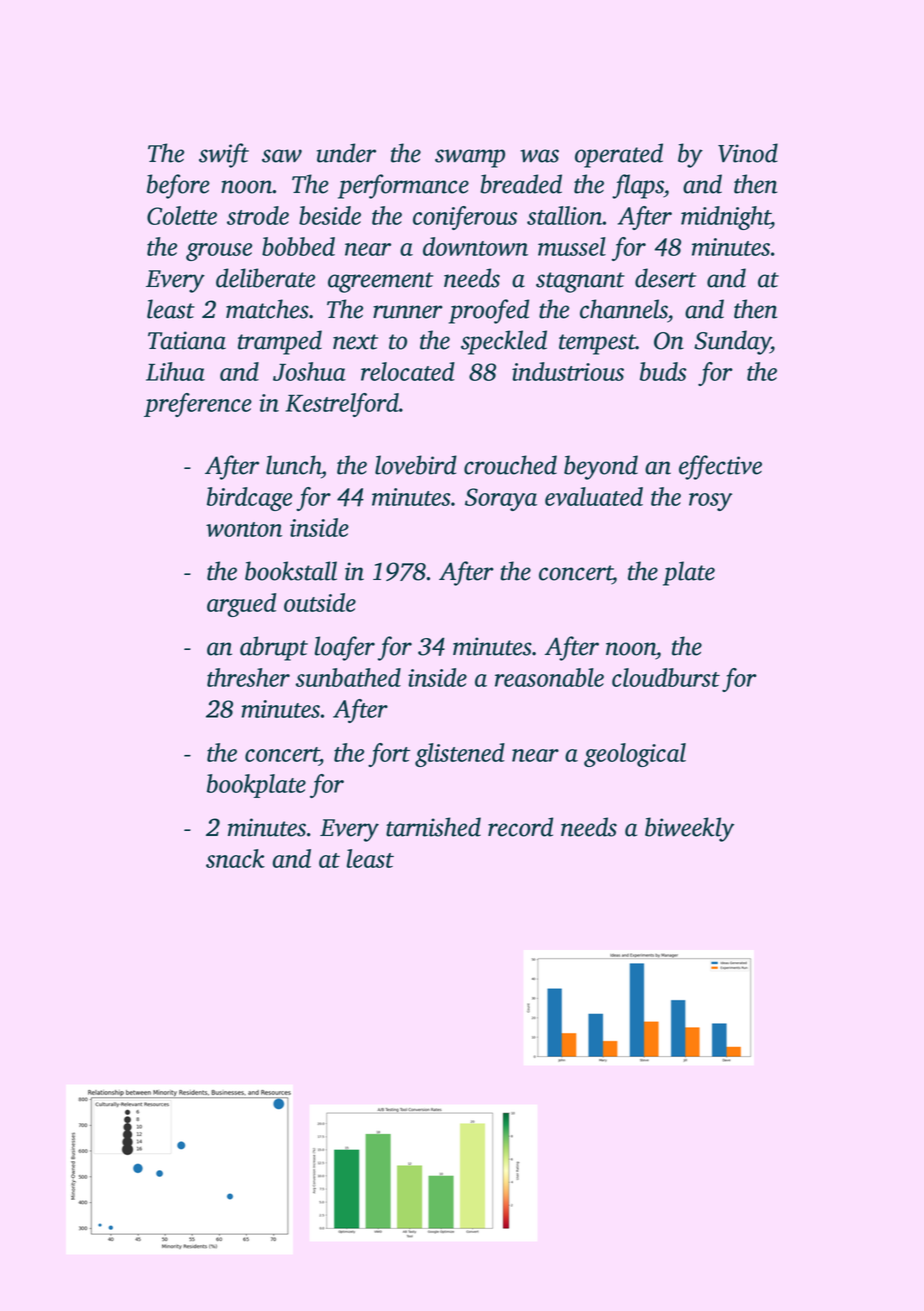 Image resolution: width=924 pixels, height=1311 pixels. Describe the element at coordinates (539, 156) in the page. I see `was` at that location.
